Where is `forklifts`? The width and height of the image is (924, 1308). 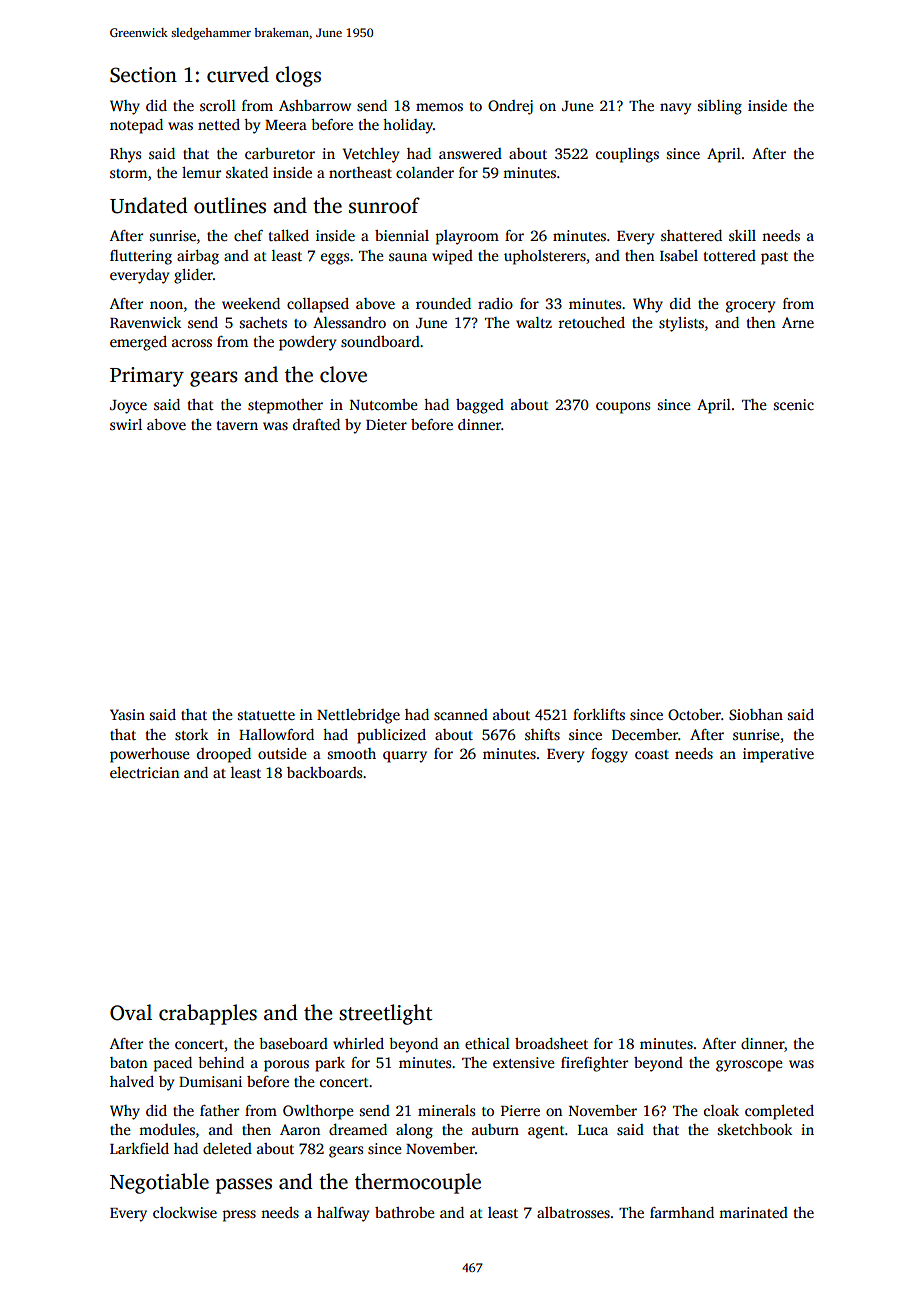
forklifts is located at coordinates (599, 714).
